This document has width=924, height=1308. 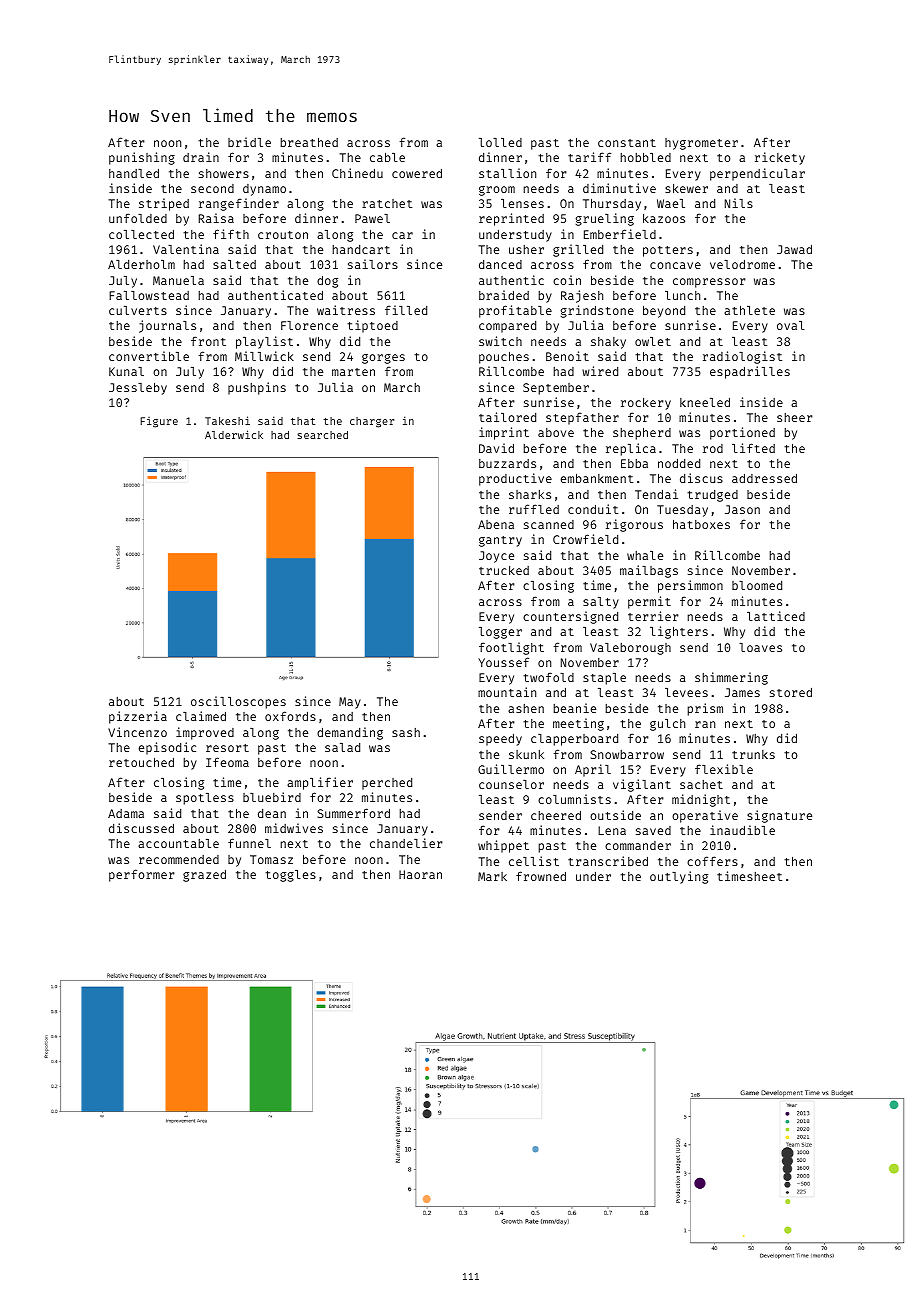 What do you see at coordinates (500, 142) in the document?
I see `lolled` at bounding box center [500, 142].
